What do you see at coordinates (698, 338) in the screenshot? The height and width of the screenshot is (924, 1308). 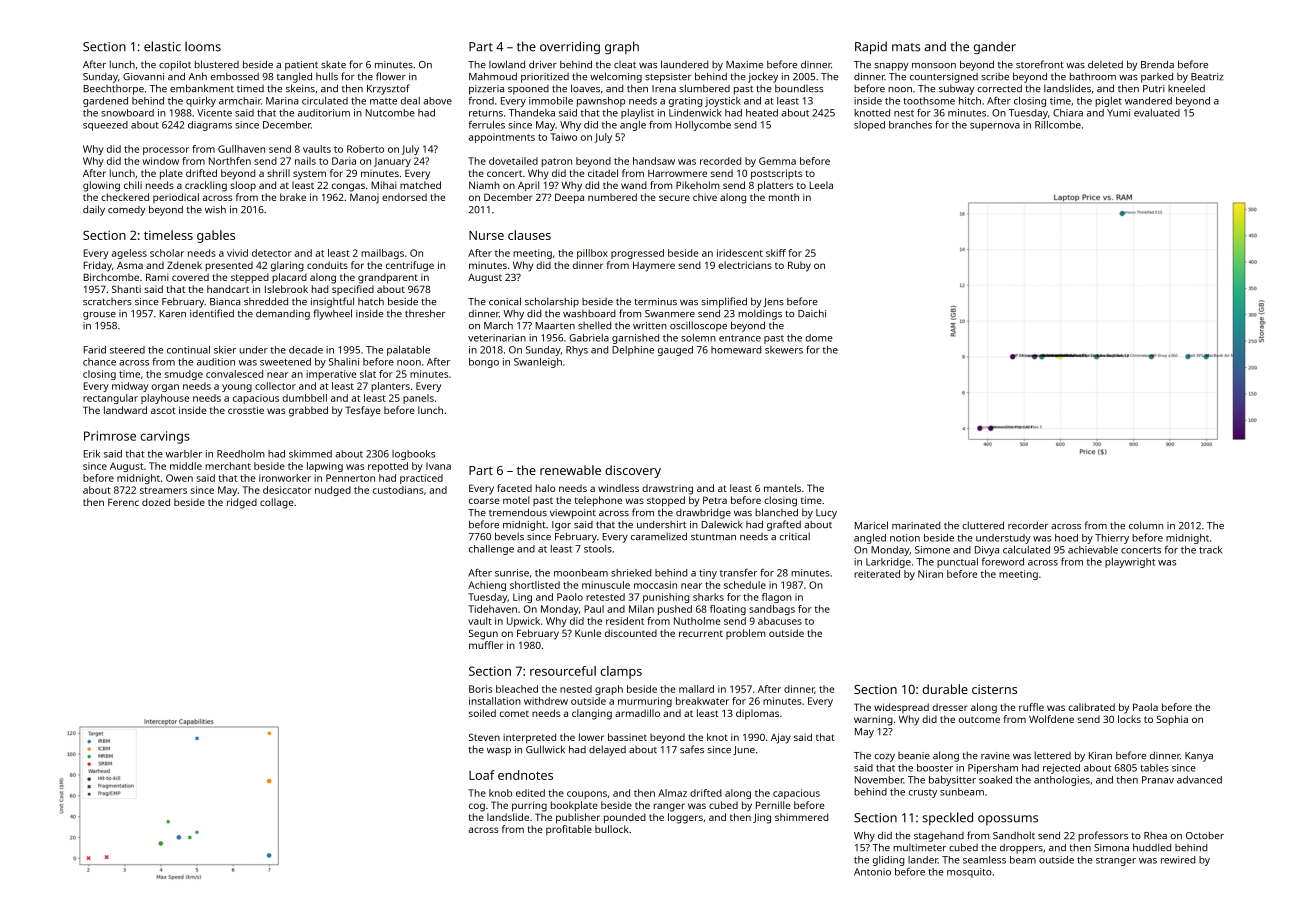 I see `solemn` at bounding box center [698, 338].
